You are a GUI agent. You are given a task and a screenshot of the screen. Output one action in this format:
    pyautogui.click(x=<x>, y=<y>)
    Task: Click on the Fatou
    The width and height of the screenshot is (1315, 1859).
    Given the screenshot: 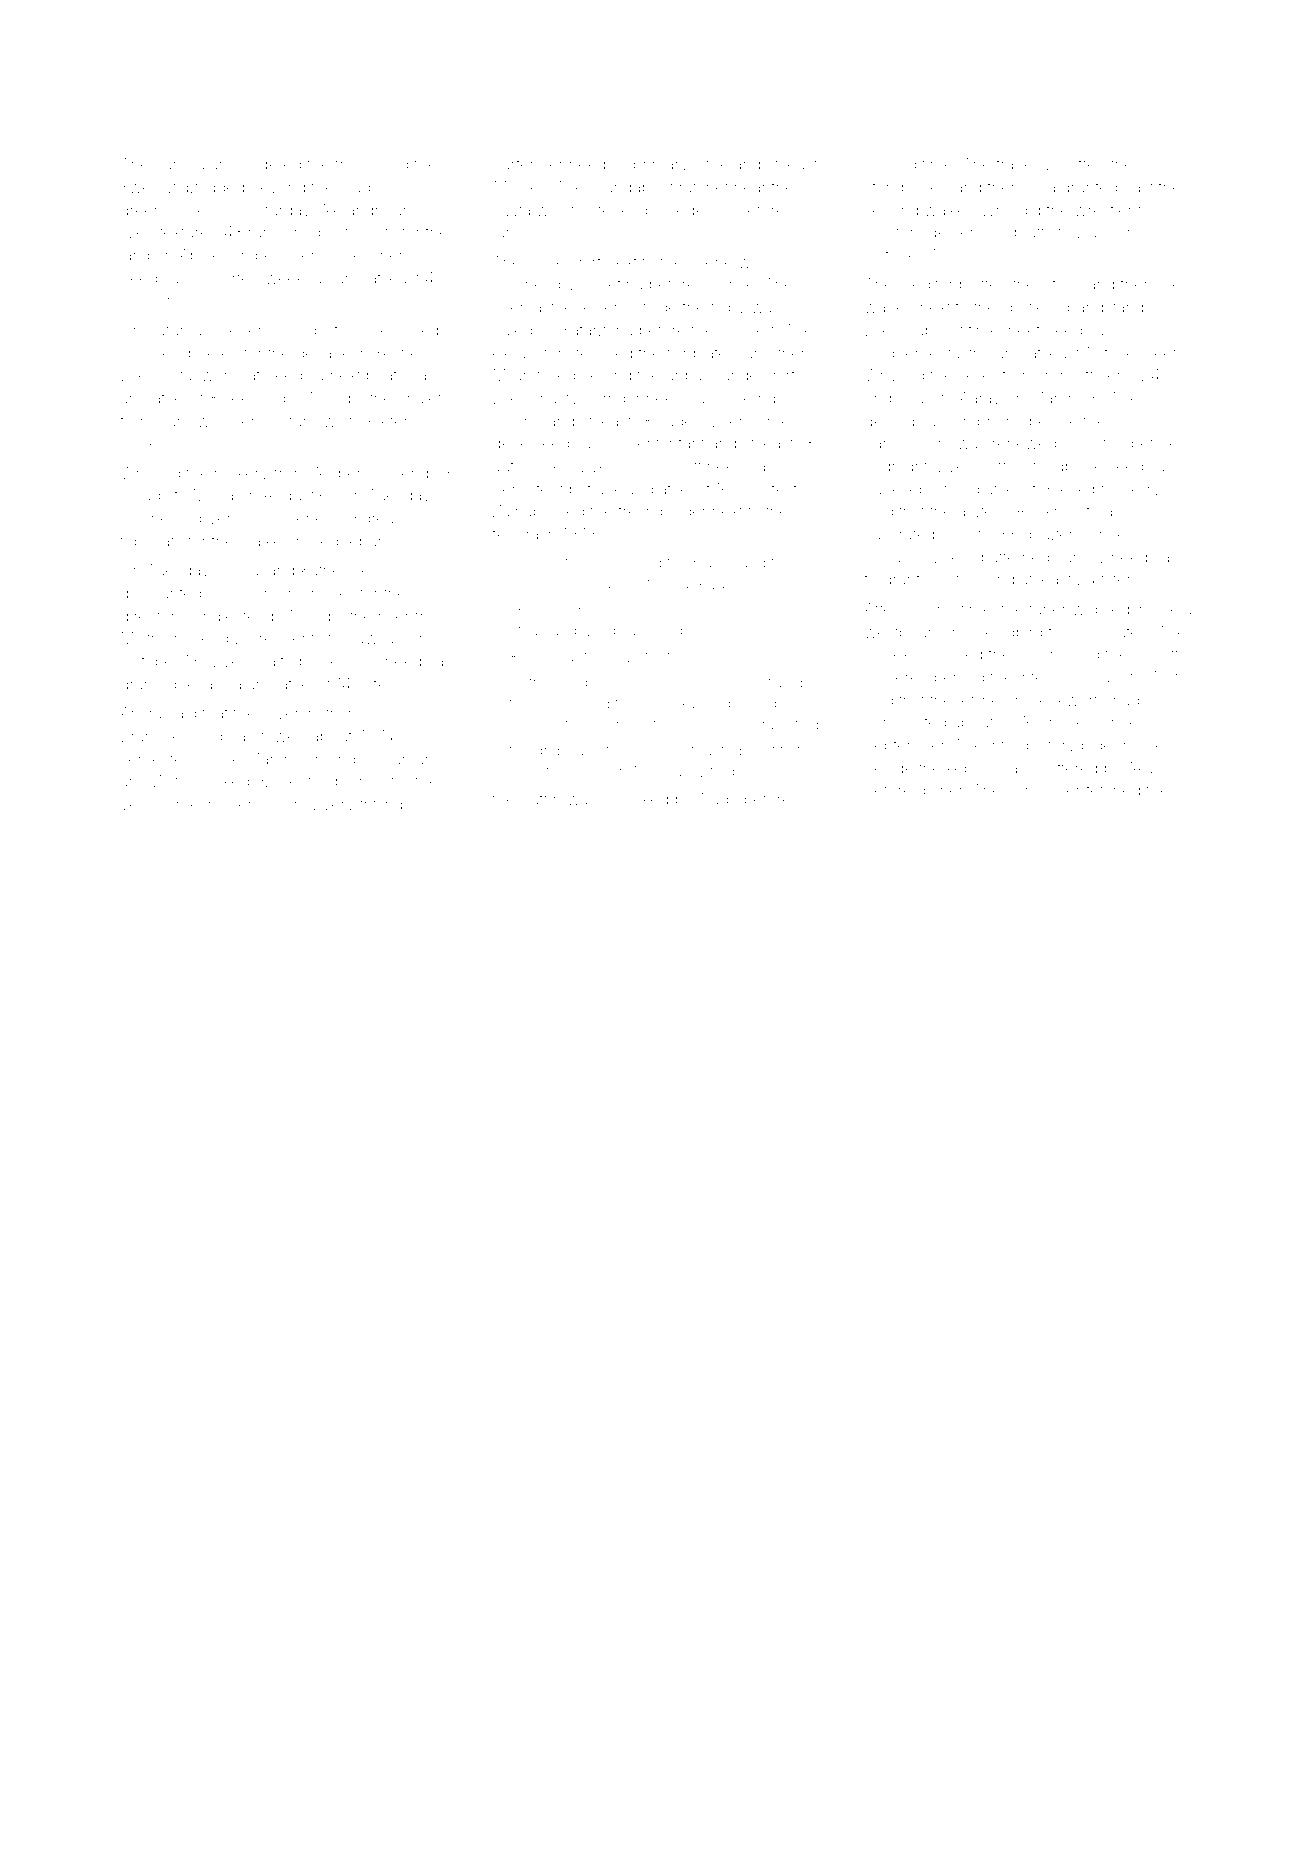 What is the action you would take?
    pyautogui.click(x=1106, y=443)
